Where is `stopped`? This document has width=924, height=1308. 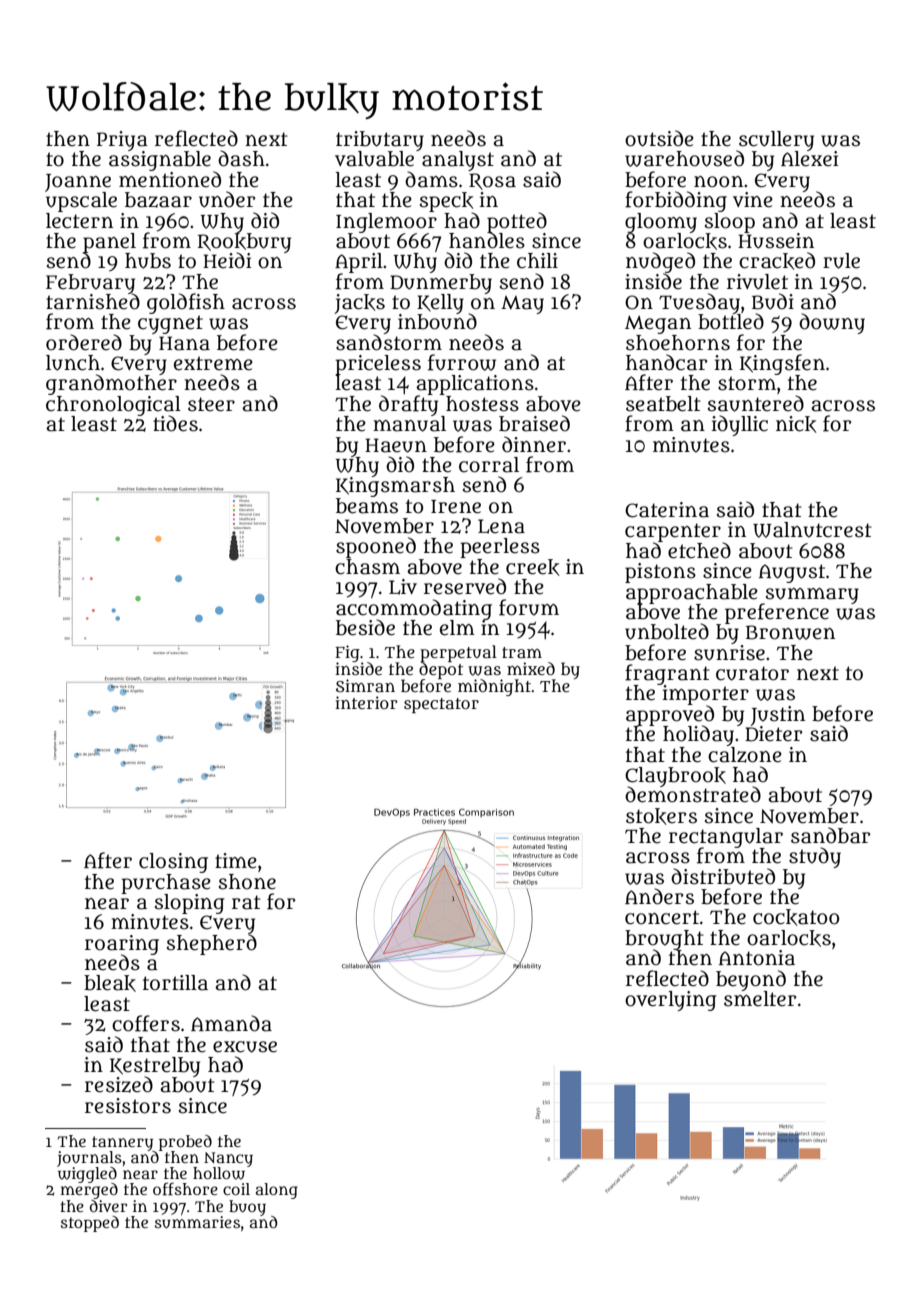
stopped is located at coordinates (90, 1224).
